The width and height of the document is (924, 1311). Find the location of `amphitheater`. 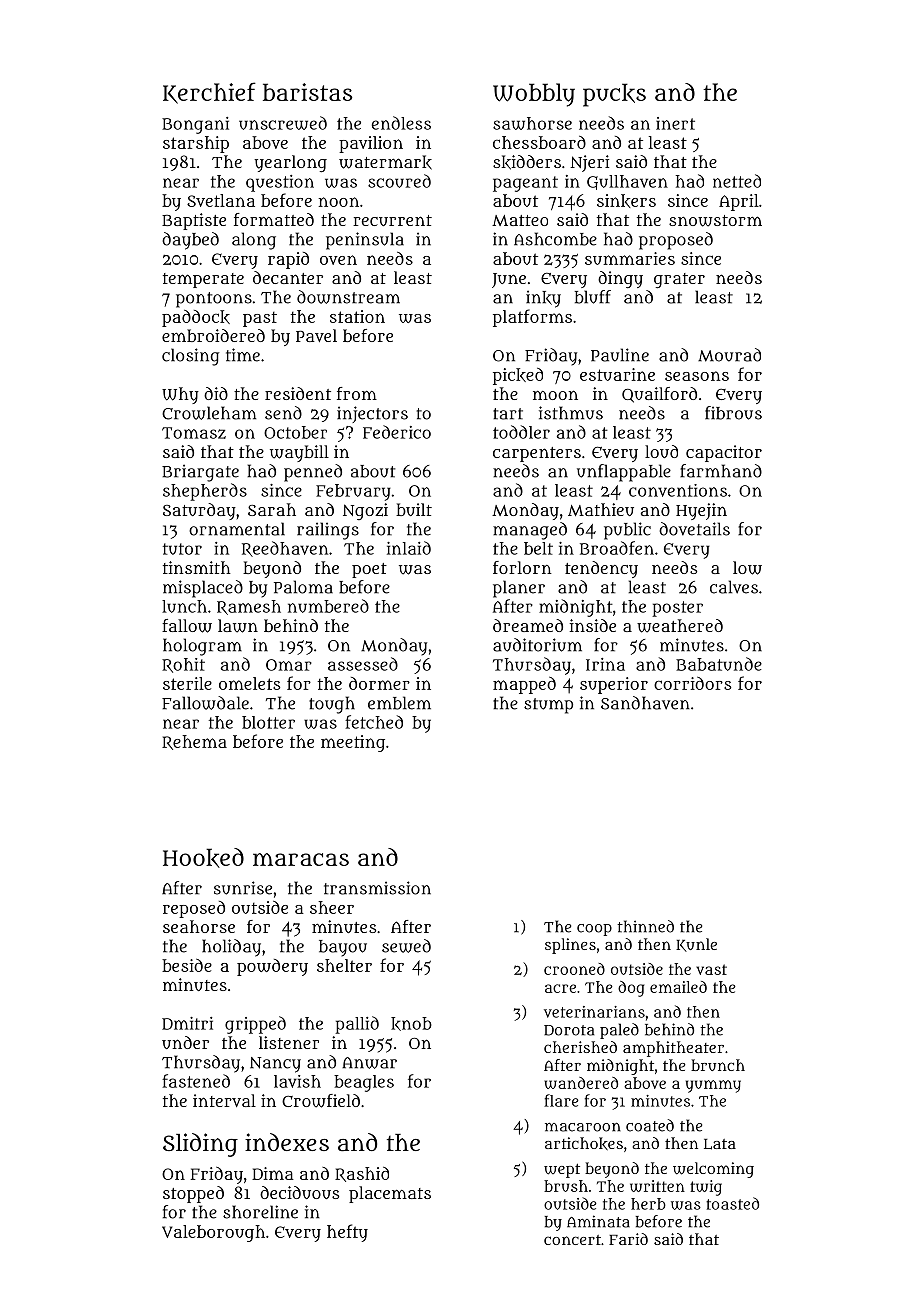

amphitheater is located at coordinates (673, 1049).
